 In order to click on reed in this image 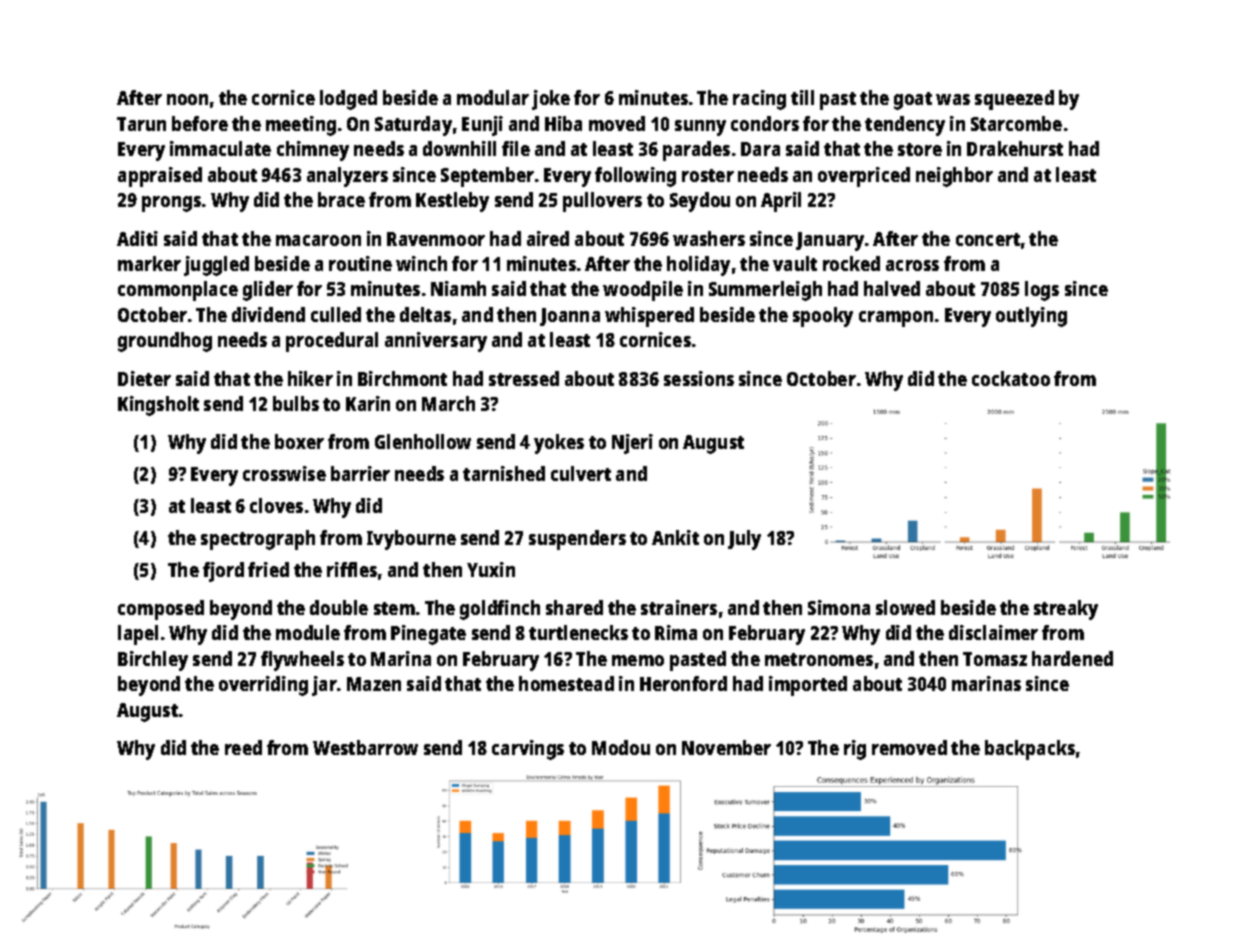, I will do `click(243, 747)`.
